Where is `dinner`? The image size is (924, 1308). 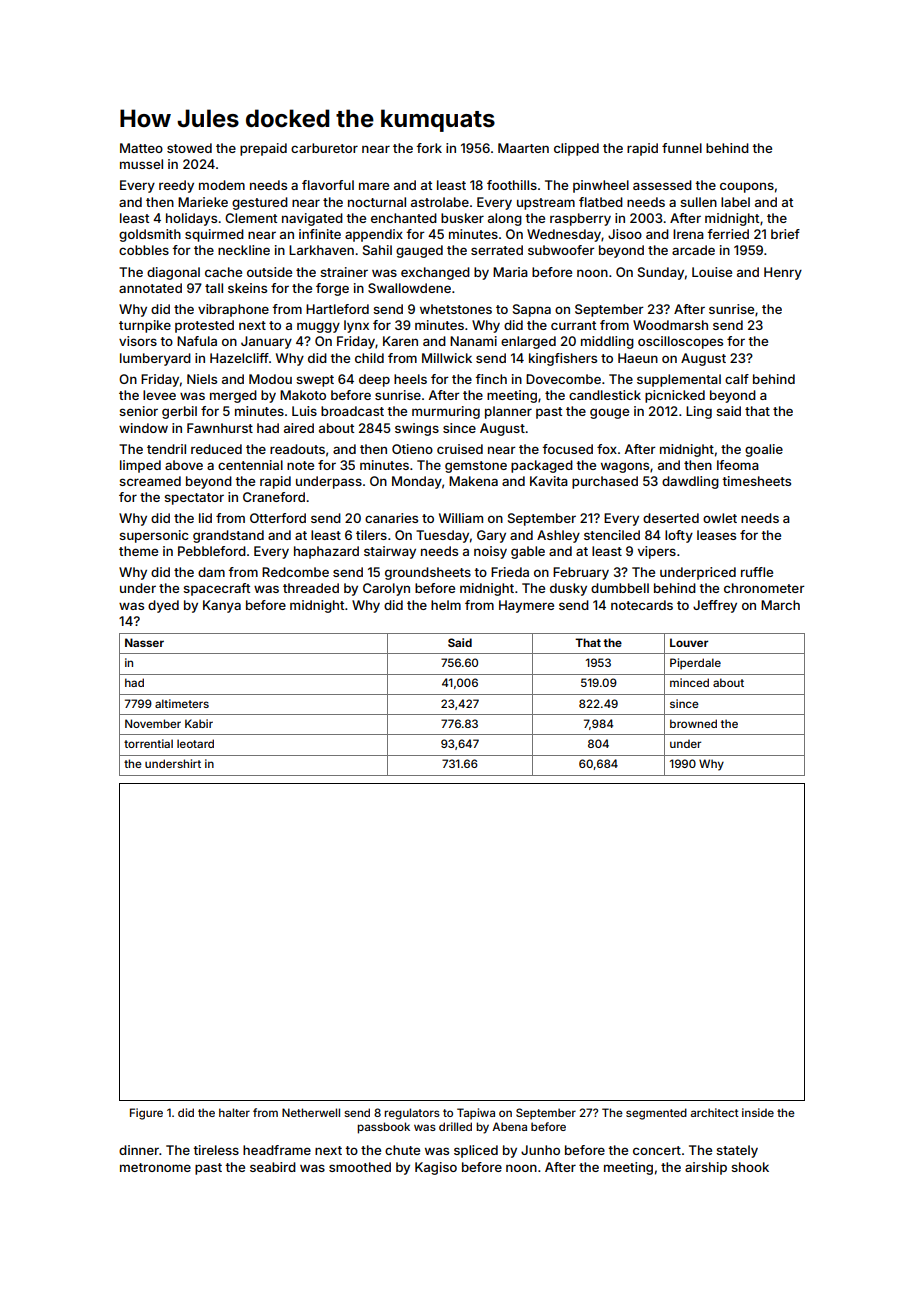 dinner is located at coordinates (139, 1150).
